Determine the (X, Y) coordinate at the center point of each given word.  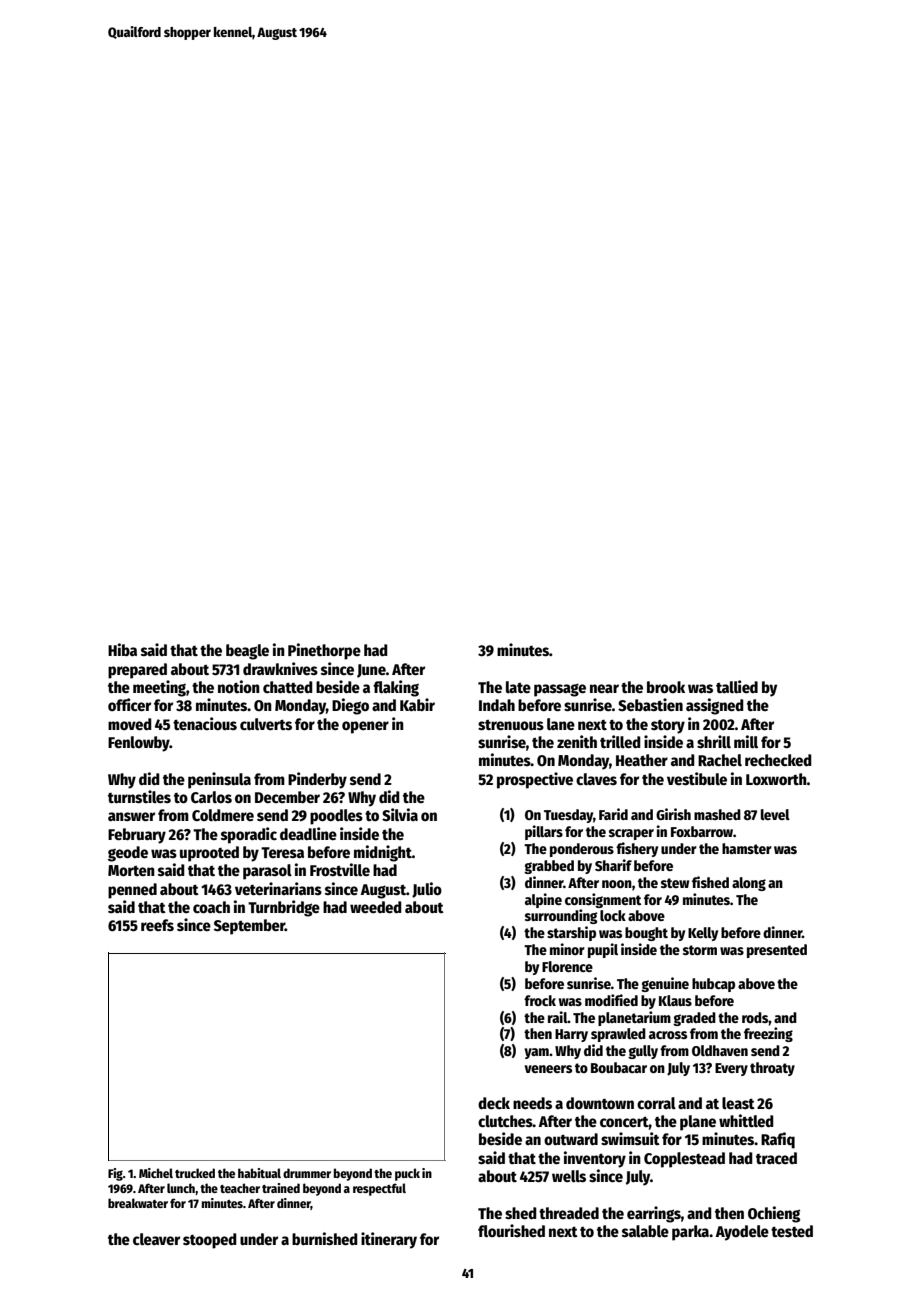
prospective (535, 780)
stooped (210, 1241)
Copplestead (684, 1160)
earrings (654, 1214)
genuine (665, 984)
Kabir (417, 704)
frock (540, 1000)
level (775, 814)
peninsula (219, 780)
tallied (737, 686)
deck (494, 1103)
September (249, 927)
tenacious (205, 723)
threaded (569, 1213)
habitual (259, 1173)
